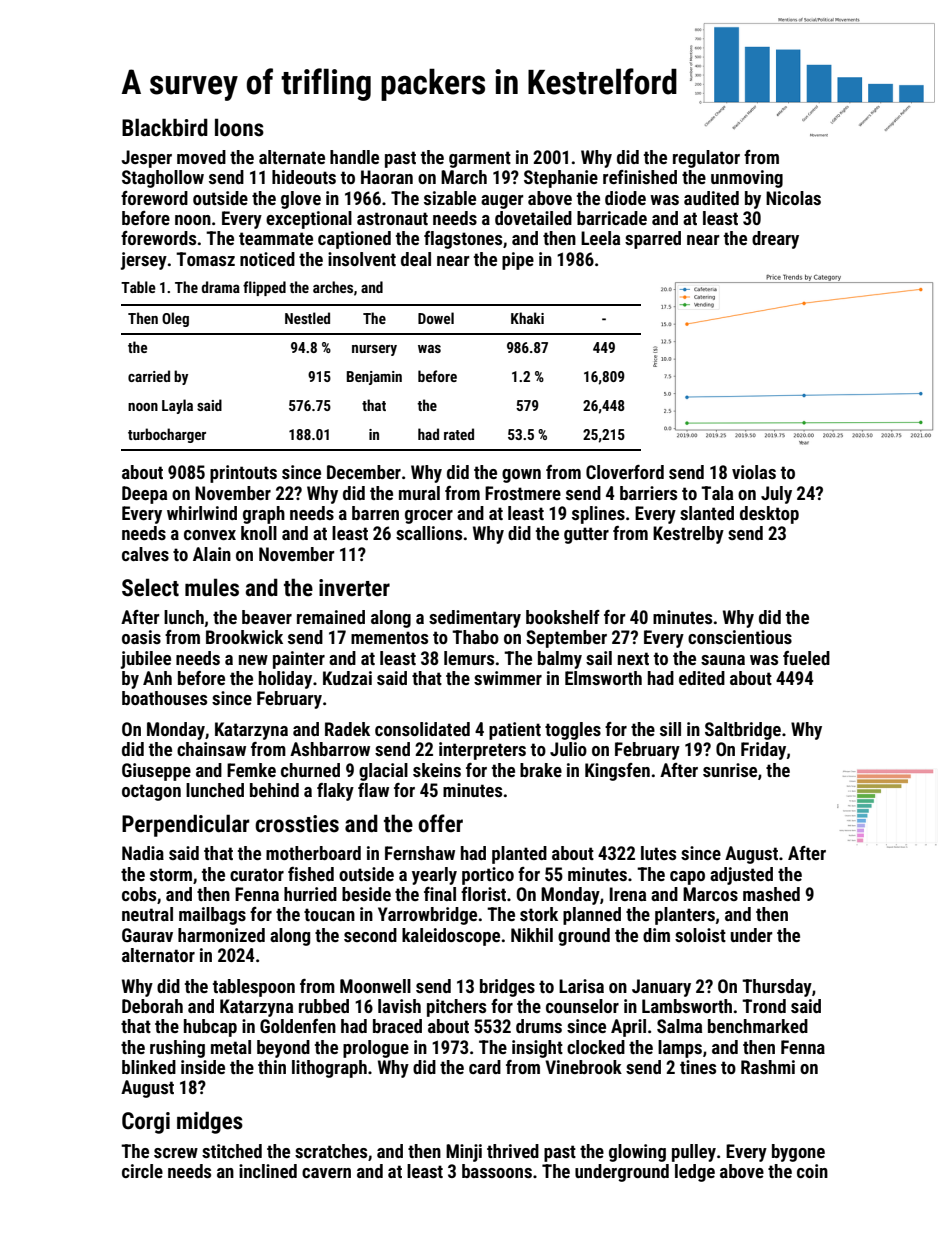 The image size is (952, 1233). I want to click on cavern, so click(326, 1173).
